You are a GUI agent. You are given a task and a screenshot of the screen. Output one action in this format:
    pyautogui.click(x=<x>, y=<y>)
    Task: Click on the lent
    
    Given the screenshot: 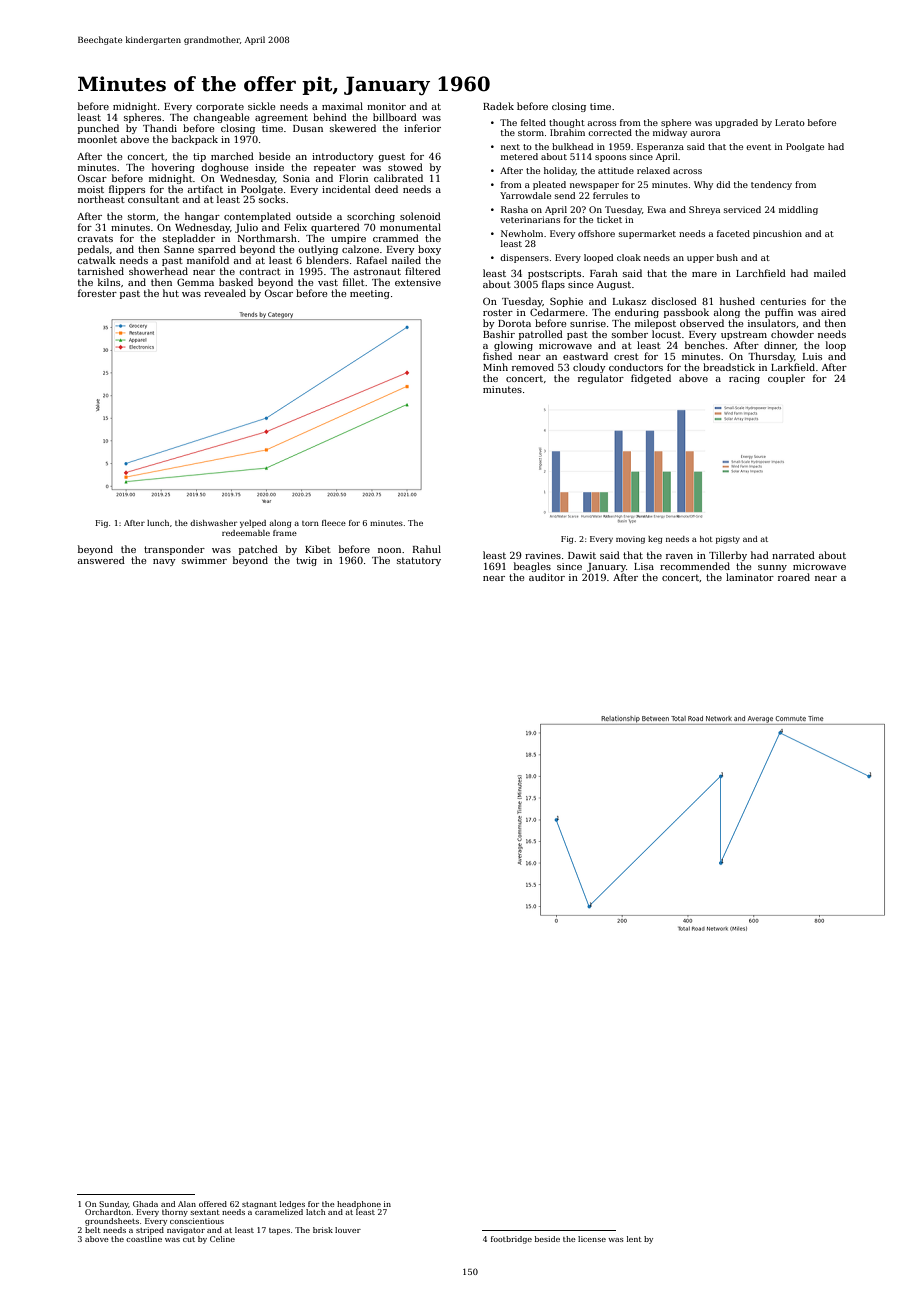 What is the action you would take?
    pyautogui.click(x=634, y=1239)
